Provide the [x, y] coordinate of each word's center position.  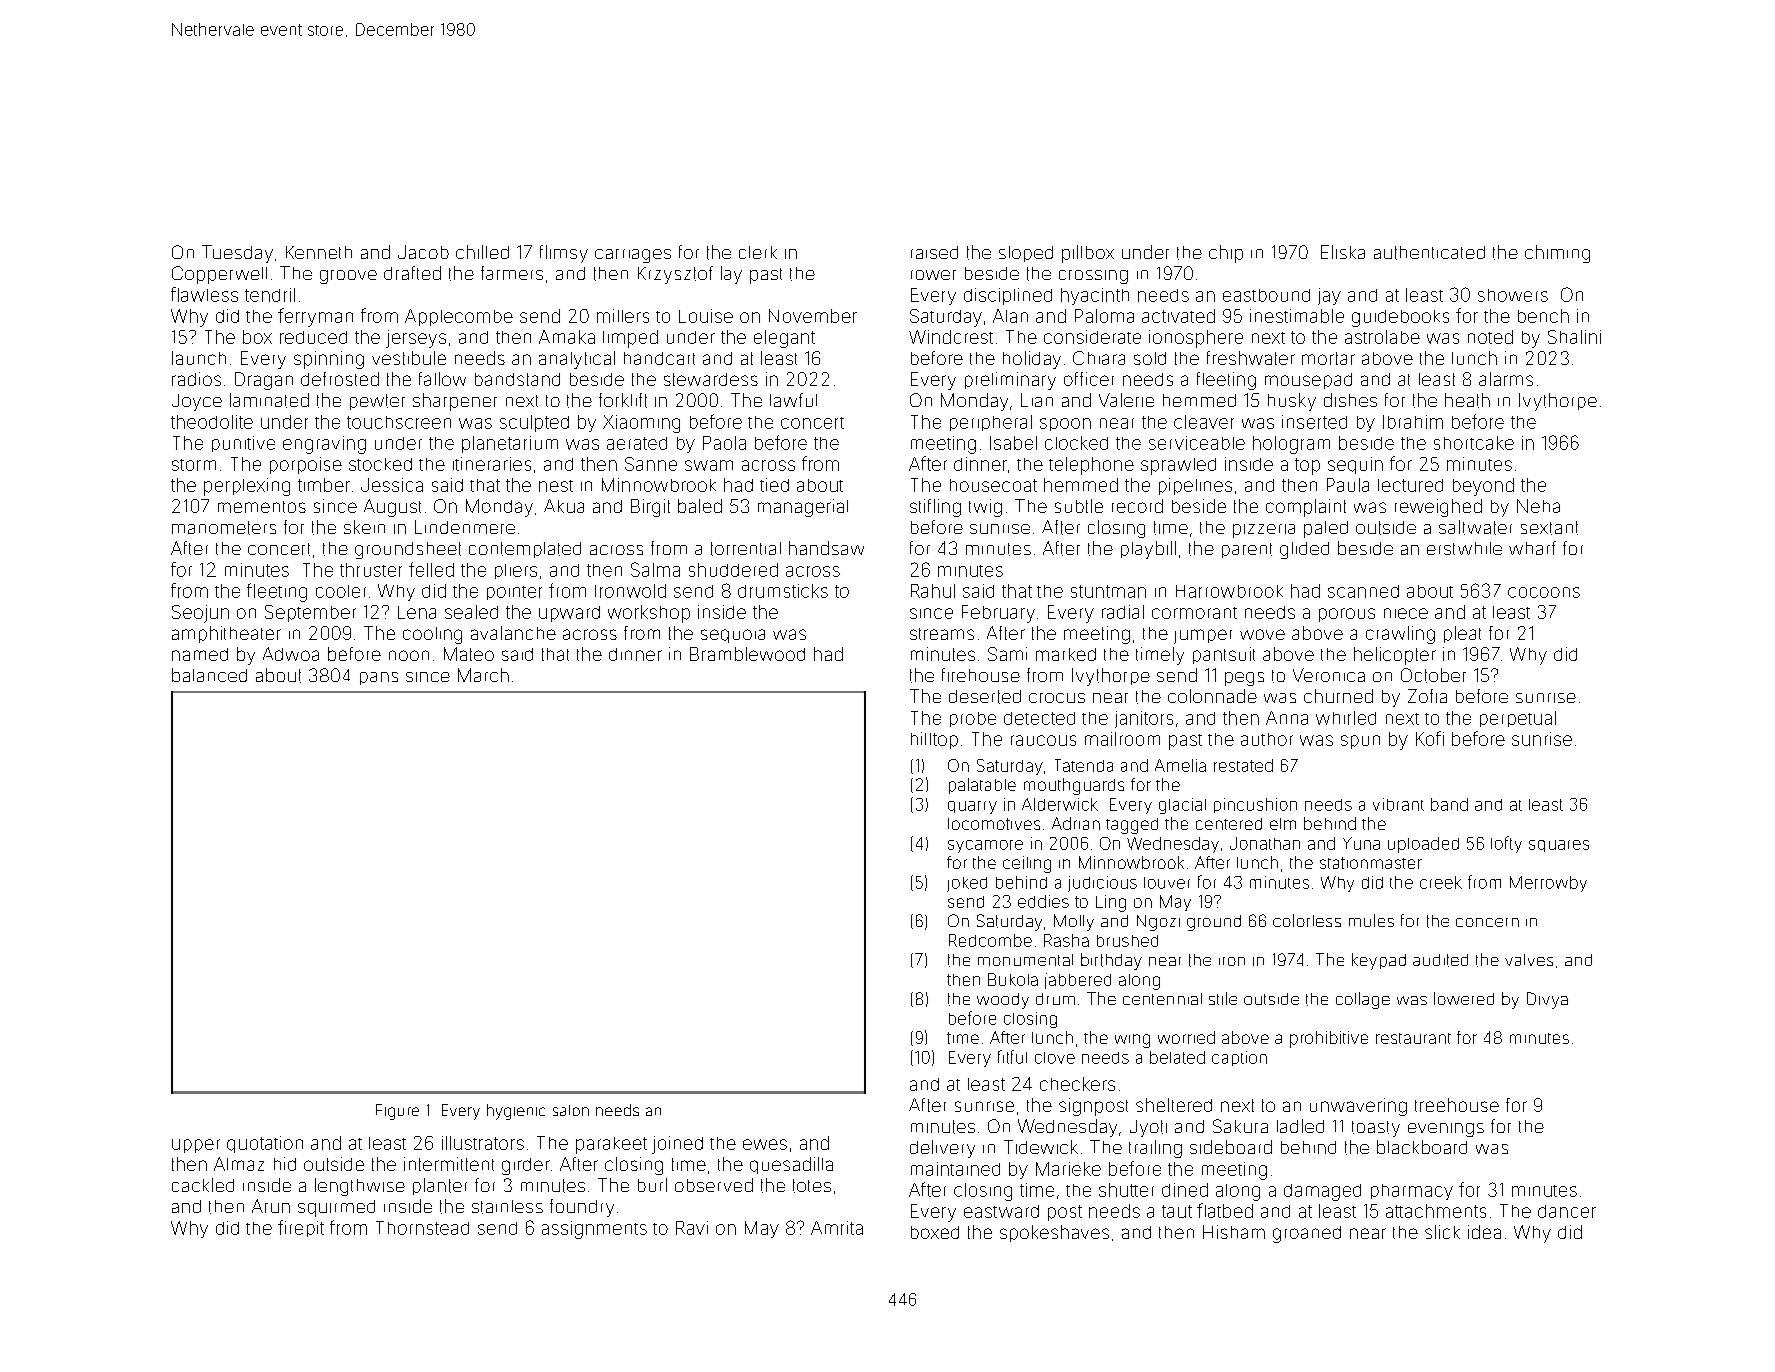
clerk [758, 252]
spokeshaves [1054, 1233]
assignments [594, 1230]
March [483, 675]
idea [1484, 1232]
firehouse [981, 675]
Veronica [1329, 675]
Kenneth [319, 252]
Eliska [1343, 252]
